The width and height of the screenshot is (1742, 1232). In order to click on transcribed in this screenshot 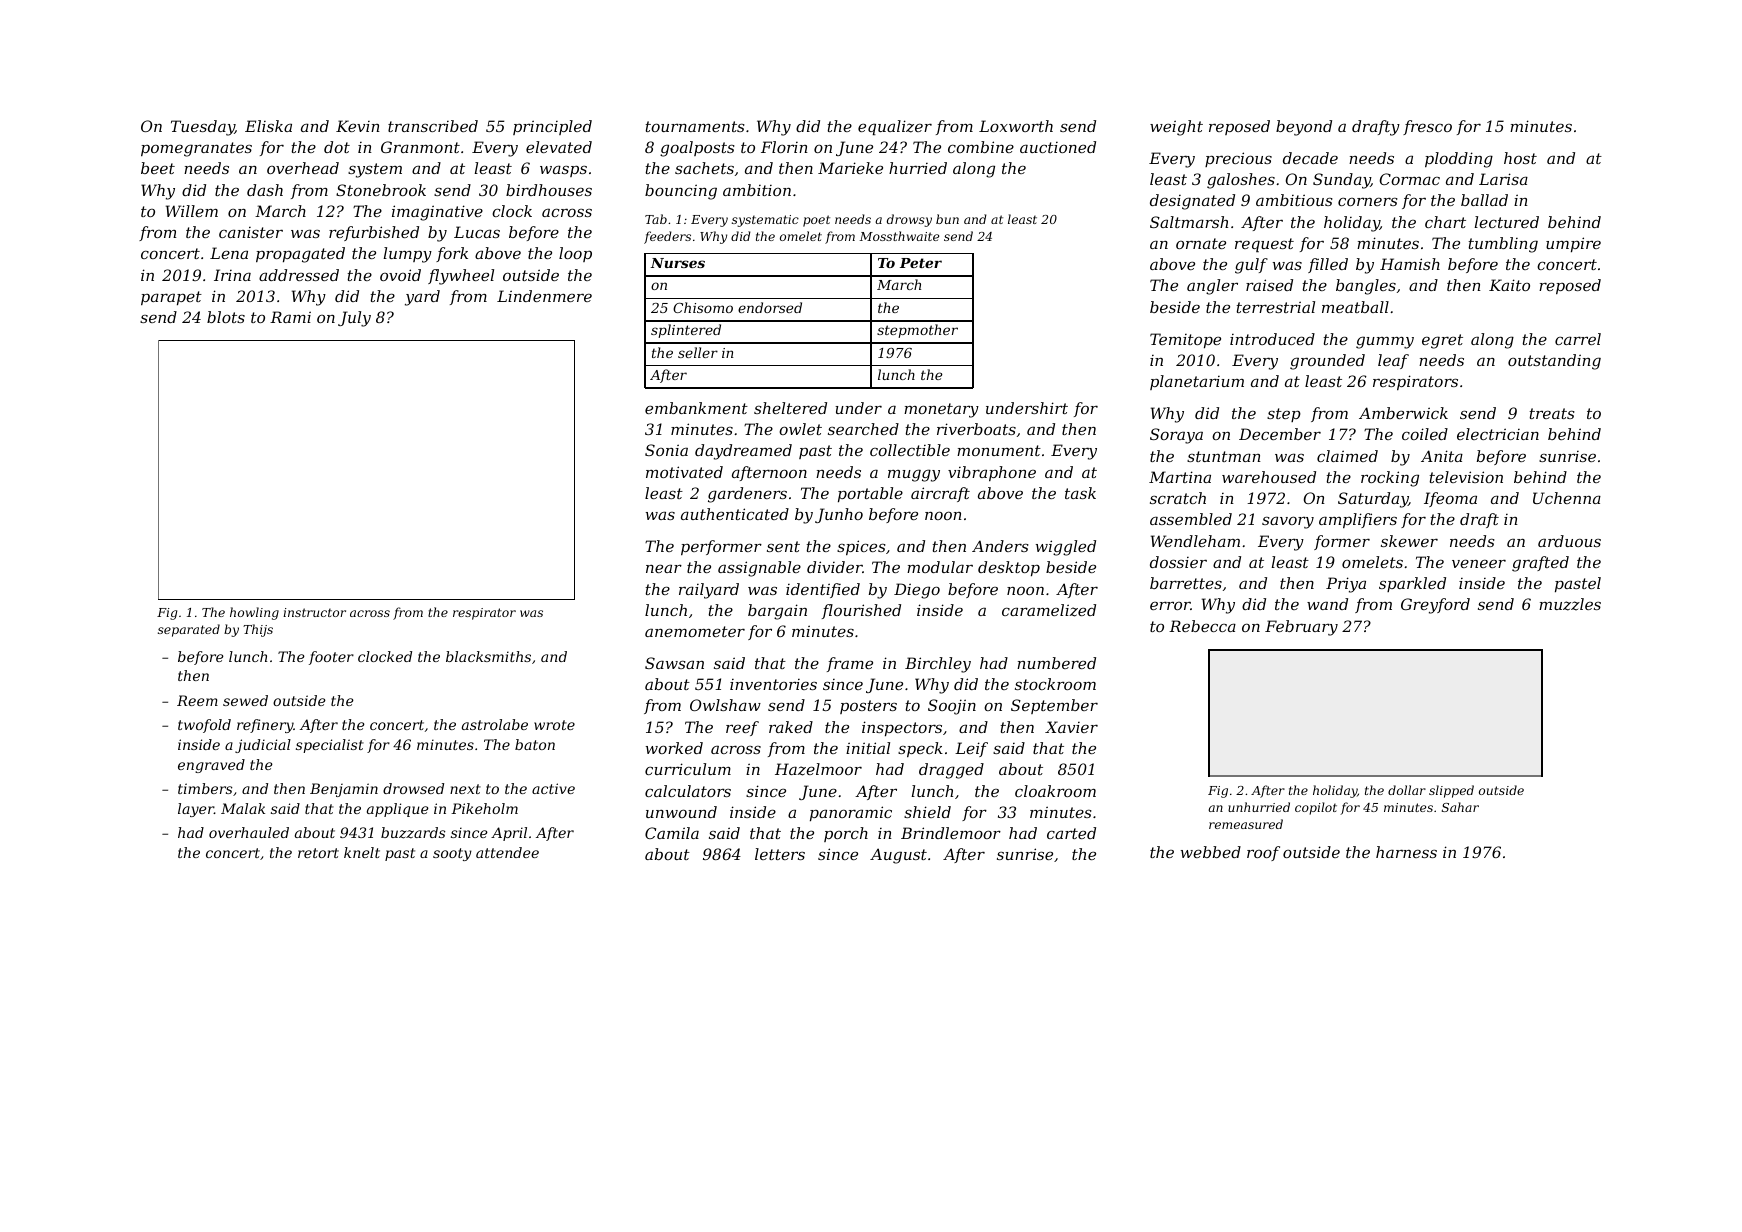, I will do `click(433, 126)`.
